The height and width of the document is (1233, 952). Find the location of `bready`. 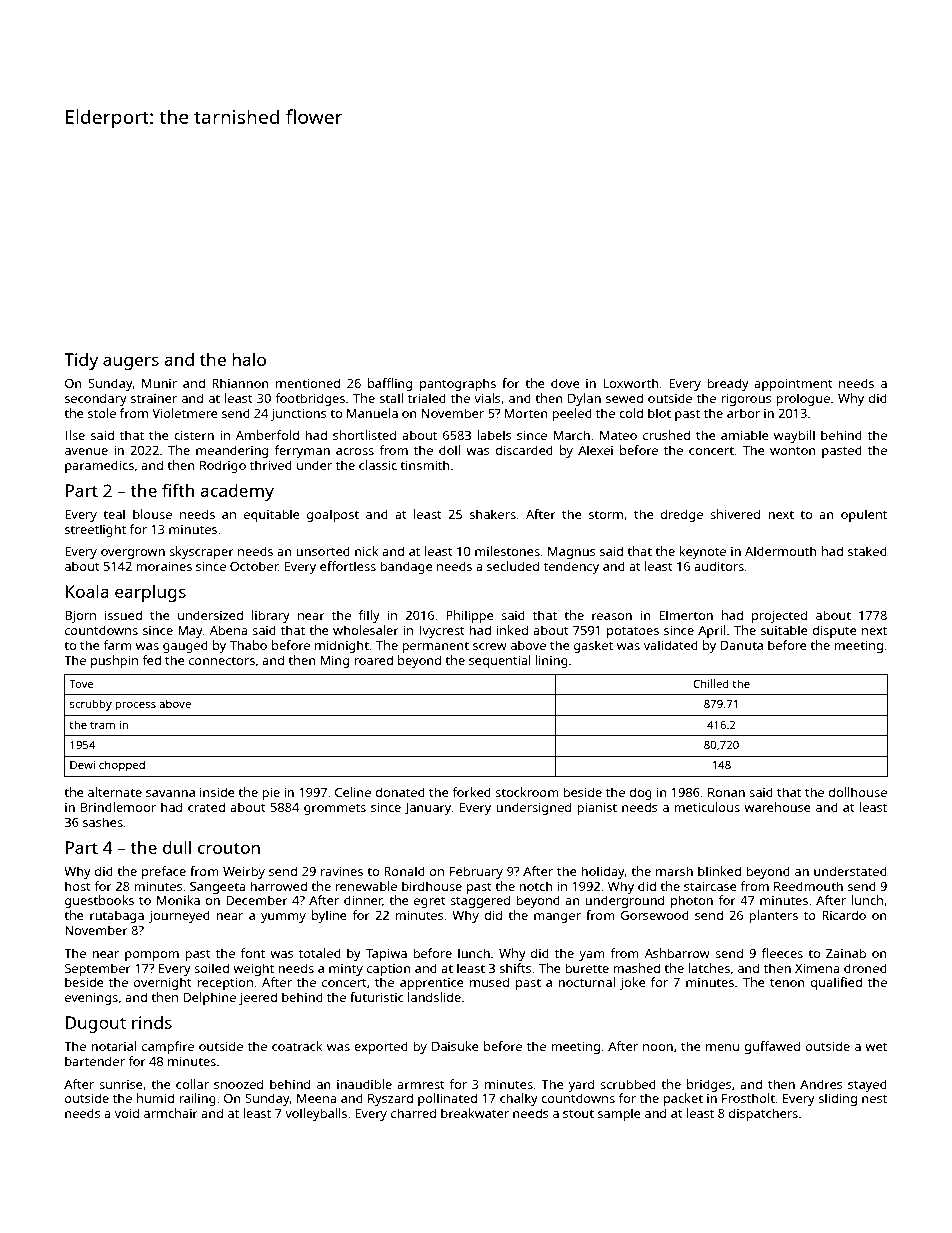

bready is located at coordinates (728, 384).
